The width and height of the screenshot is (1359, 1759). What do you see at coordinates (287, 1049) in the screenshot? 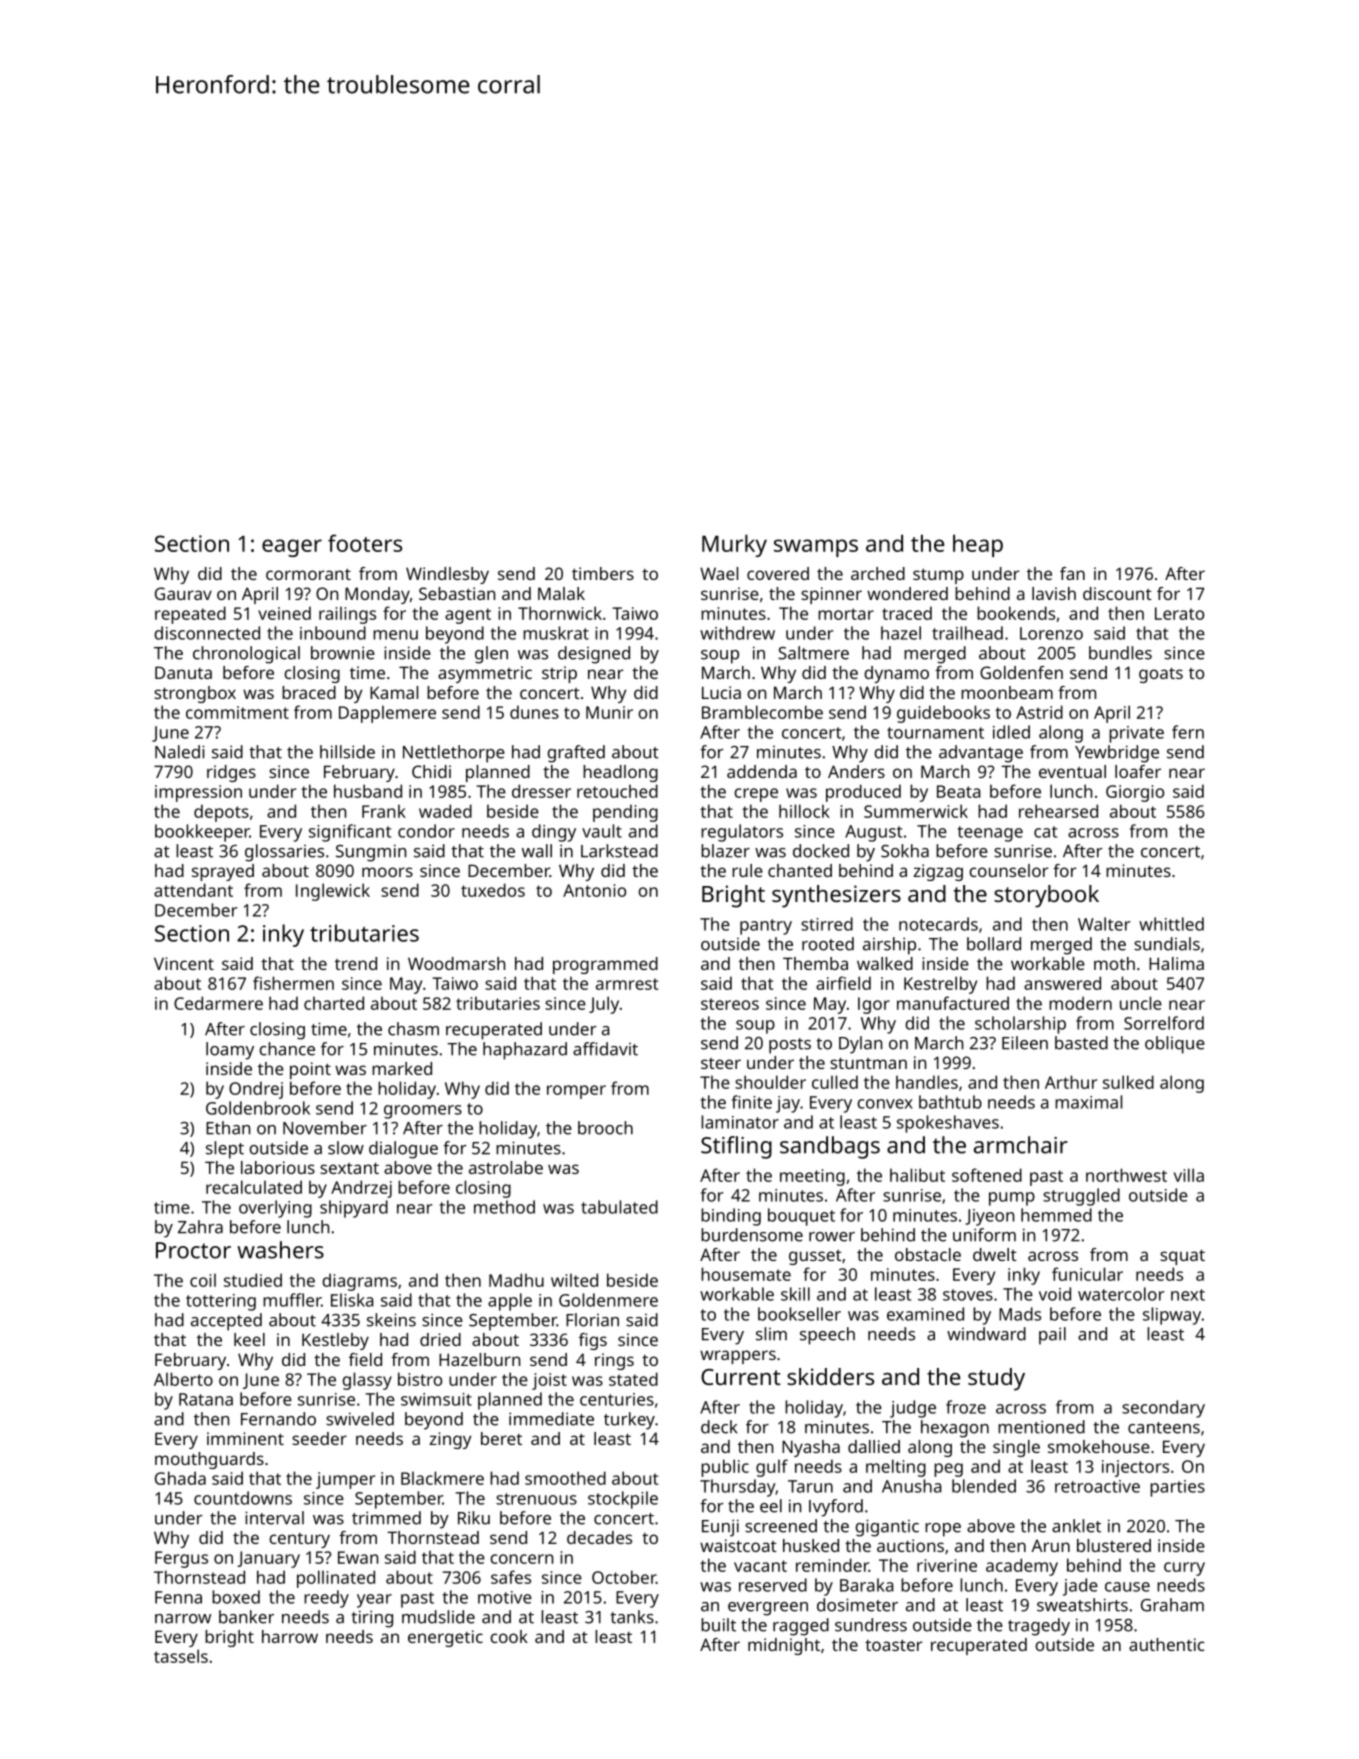
I see `chance` at bounding box center [287, 1049].
